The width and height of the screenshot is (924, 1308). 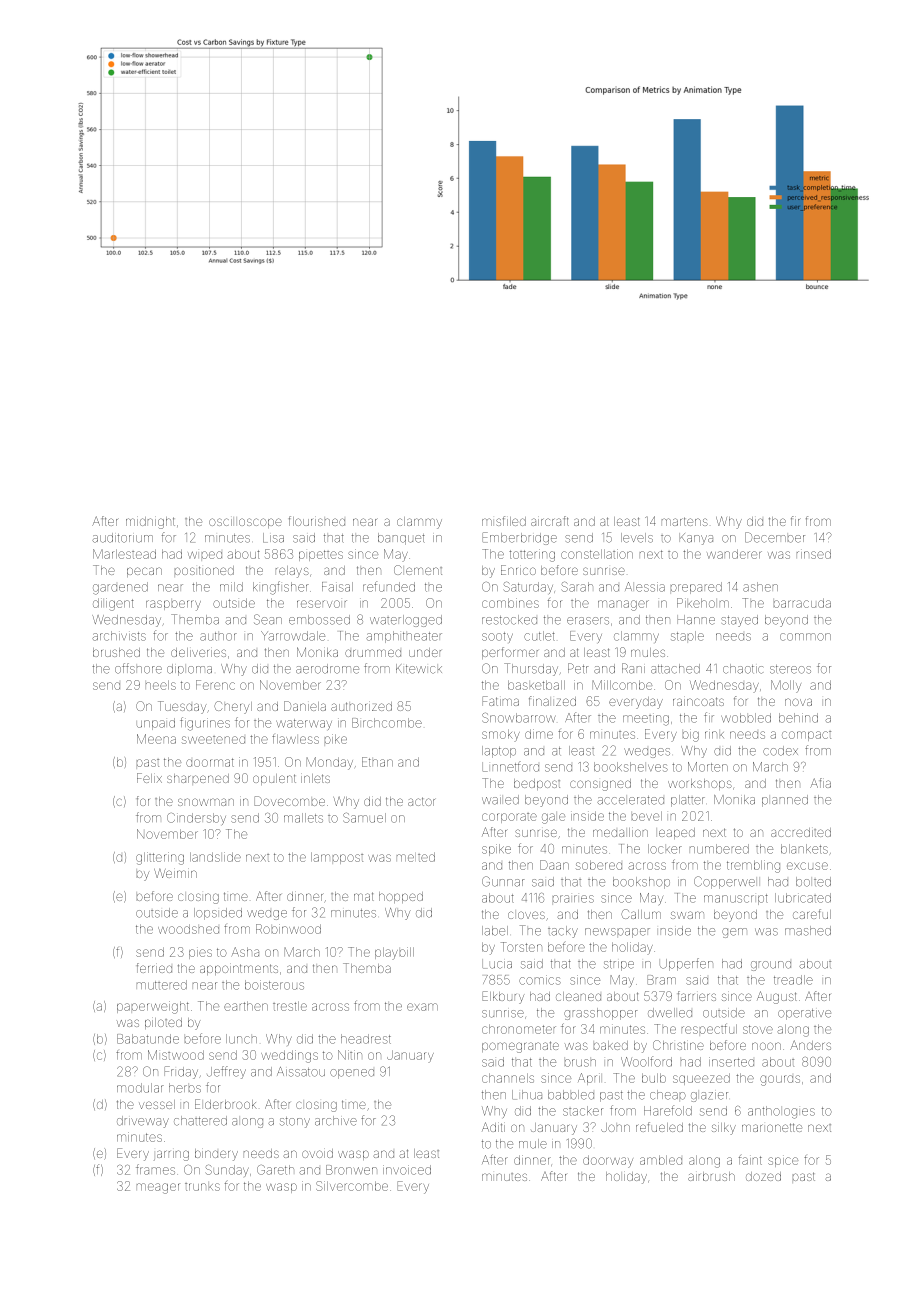 I want to click on exam, so click(x=422, y=1007).
